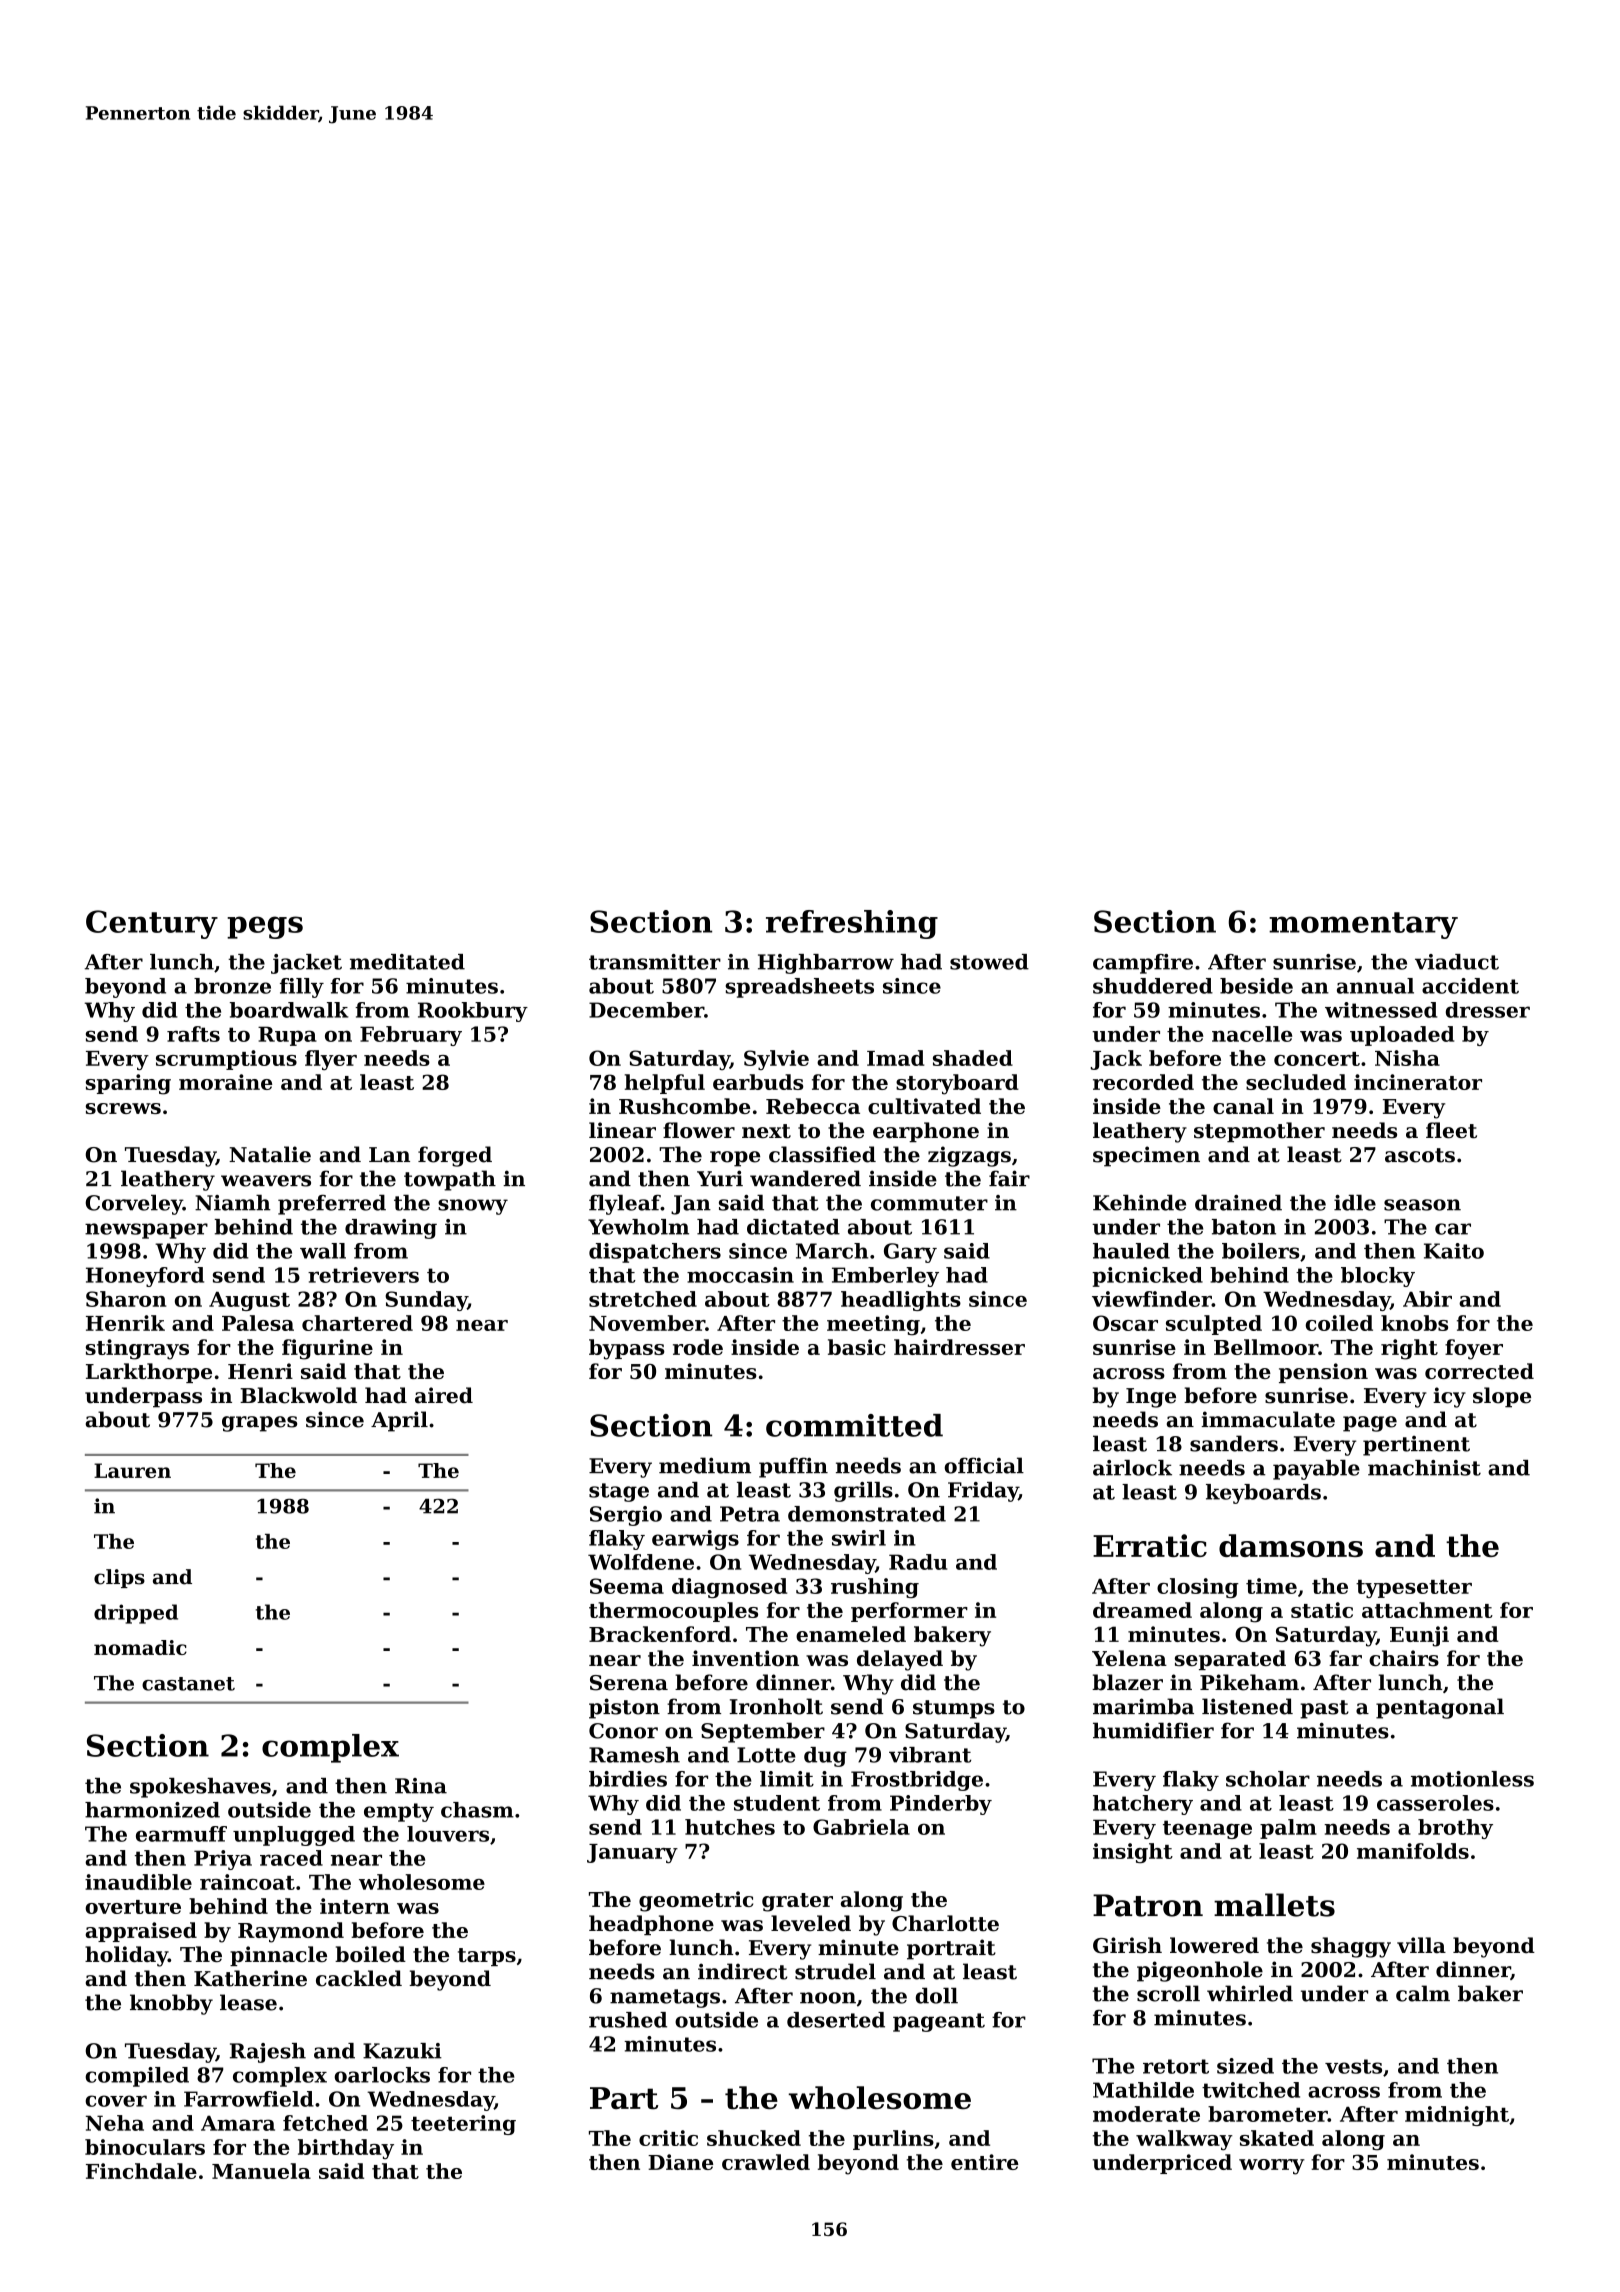 Image resolution: width=1620 pixels, height=2292 pixels. I want to click on January, so click(632, 1853).
